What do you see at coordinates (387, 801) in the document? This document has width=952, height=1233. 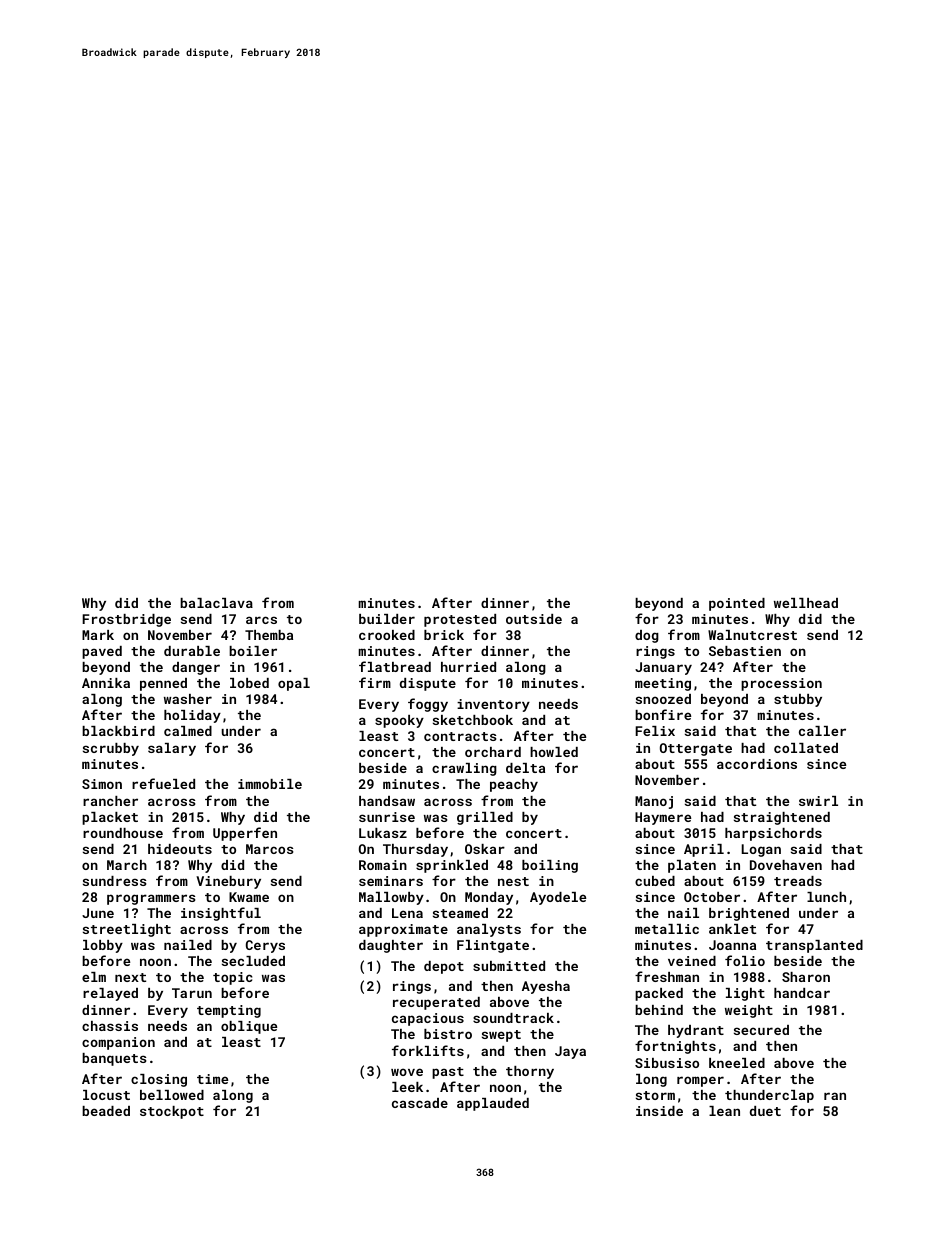 I see `handsaw` at bounding box center [387, 801].
